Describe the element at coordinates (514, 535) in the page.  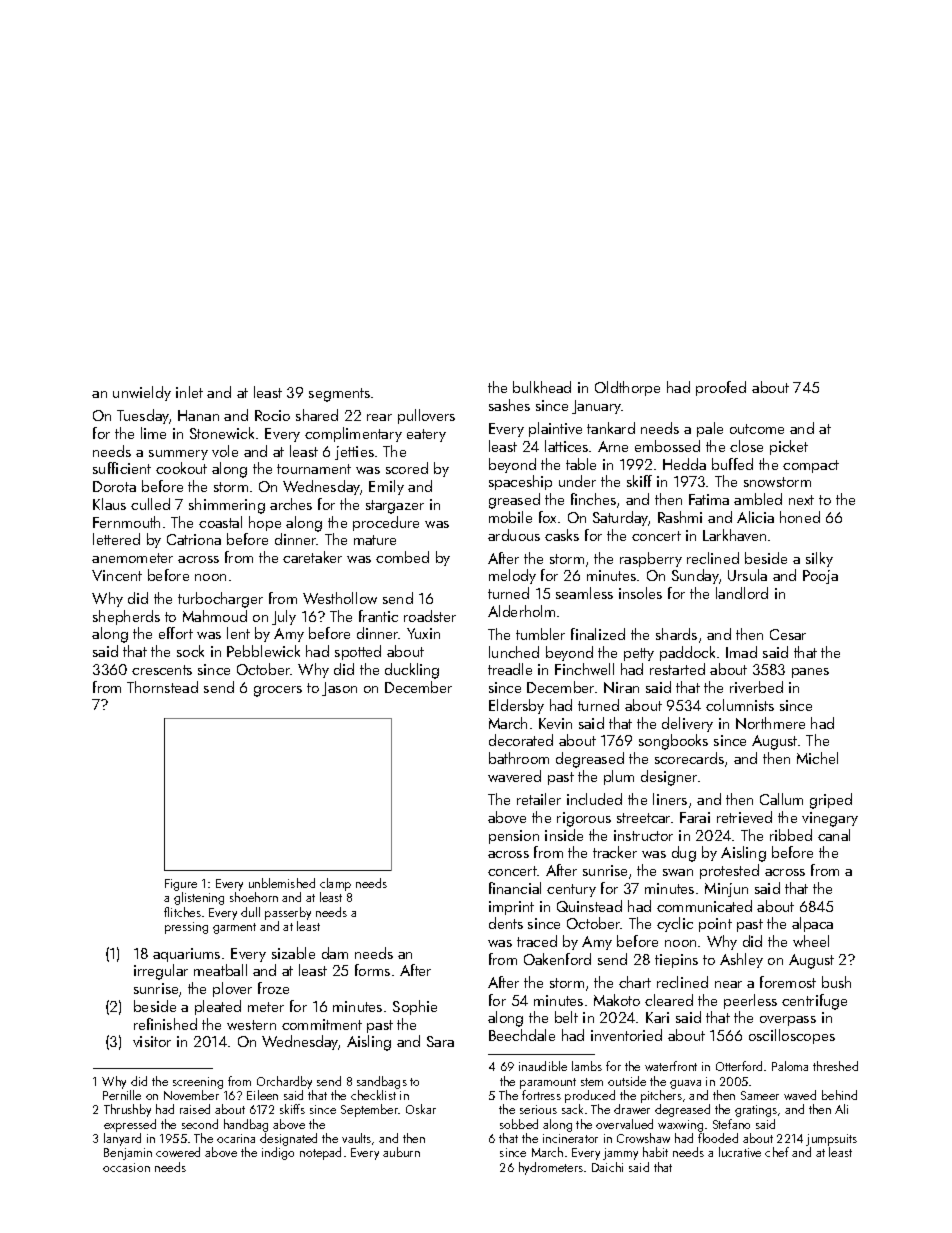
I see `arduous` at that location.
